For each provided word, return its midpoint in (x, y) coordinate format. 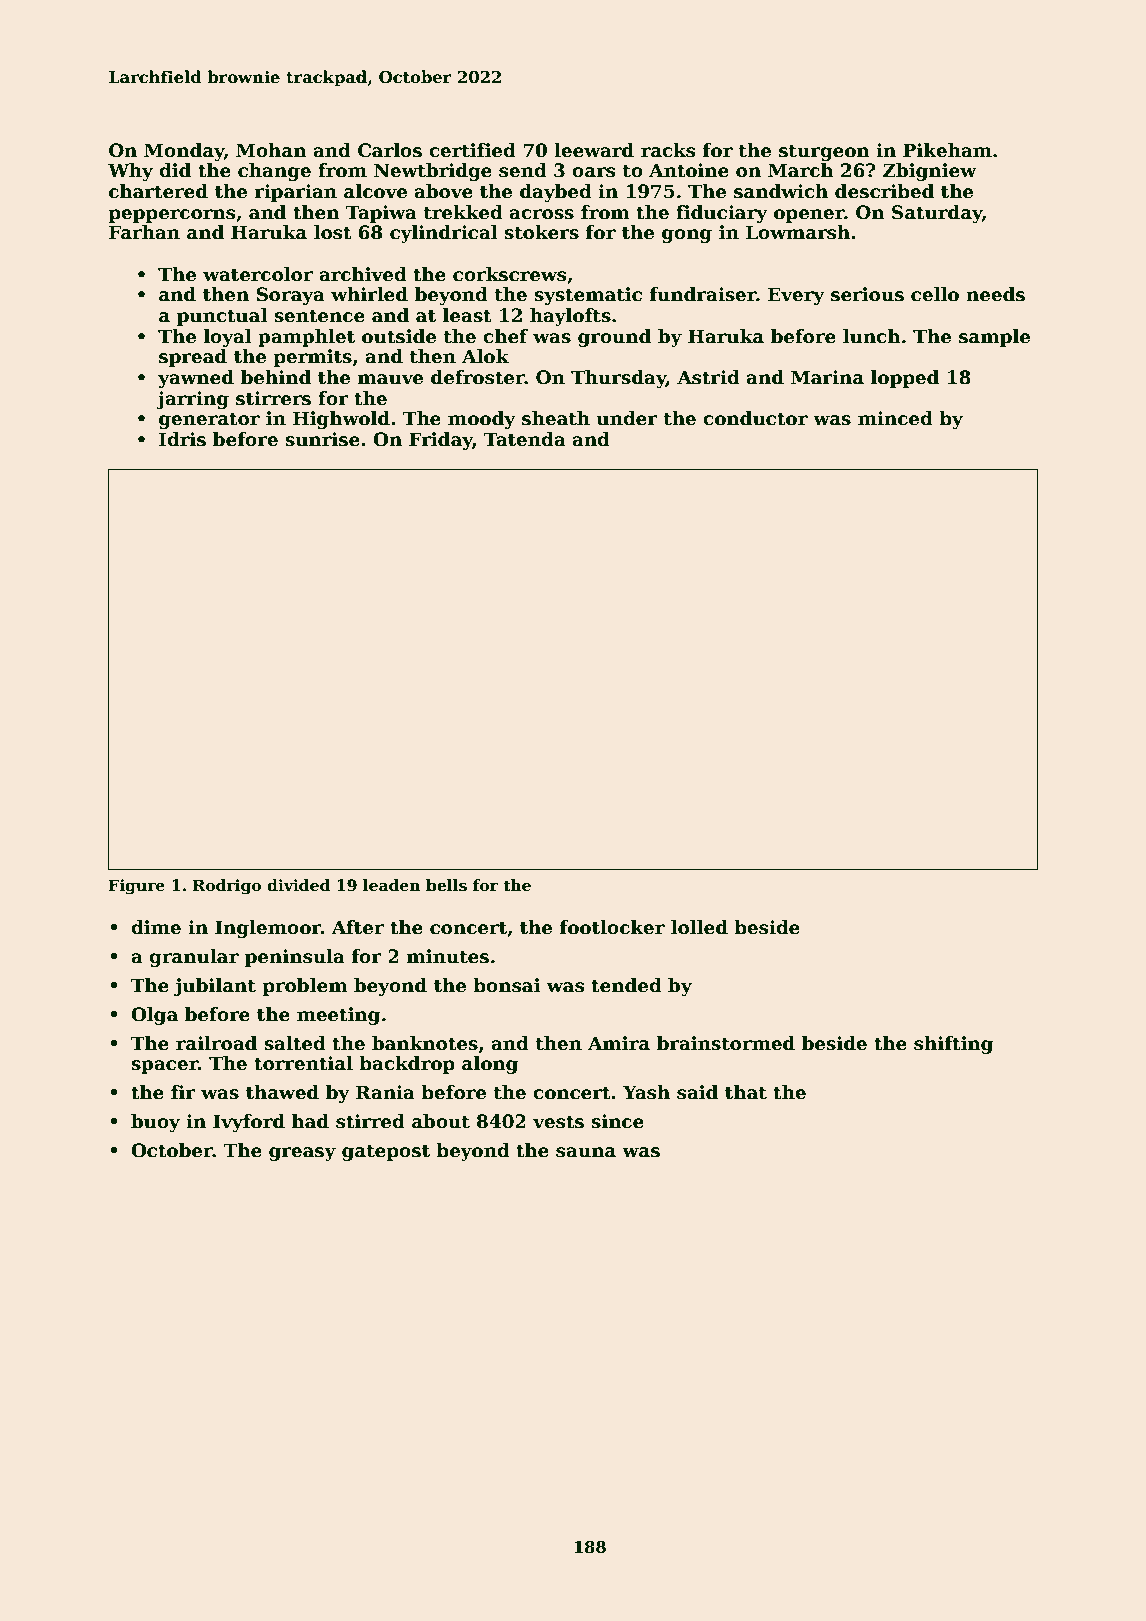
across (541, 214)
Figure (137, 887)
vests (558, 1122)
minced (895, 418)
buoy (155, 1123)
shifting (953, 1045)
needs (995, 294)
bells (446, 885)
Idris (182, 439)
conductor (755, 418)
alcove (375, 191)
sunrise (322, 439)
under (627, 418)
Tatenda (525, 439)
